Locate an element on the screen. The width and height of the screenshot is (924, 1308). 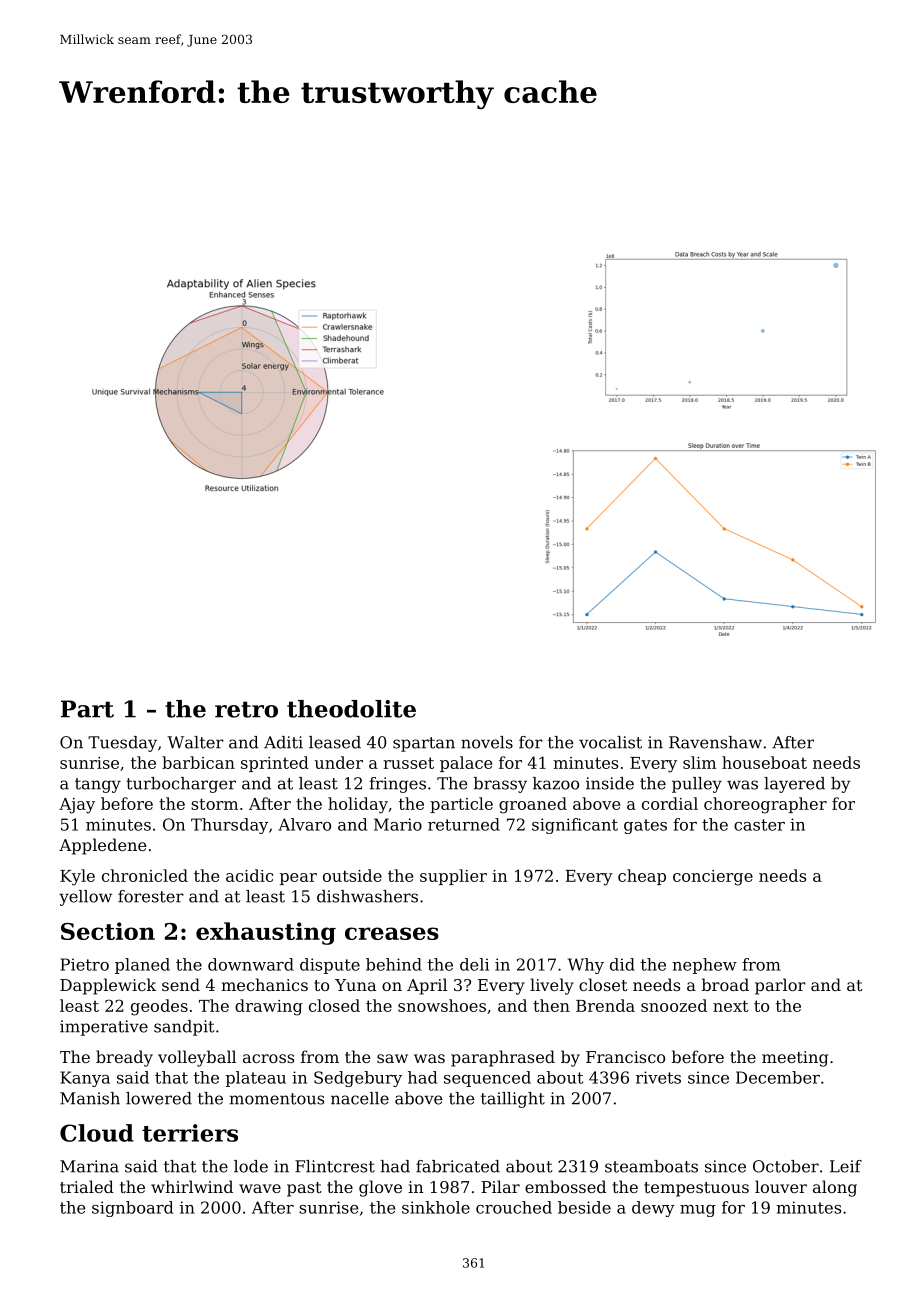
did is located at coordinates (622, 964).
